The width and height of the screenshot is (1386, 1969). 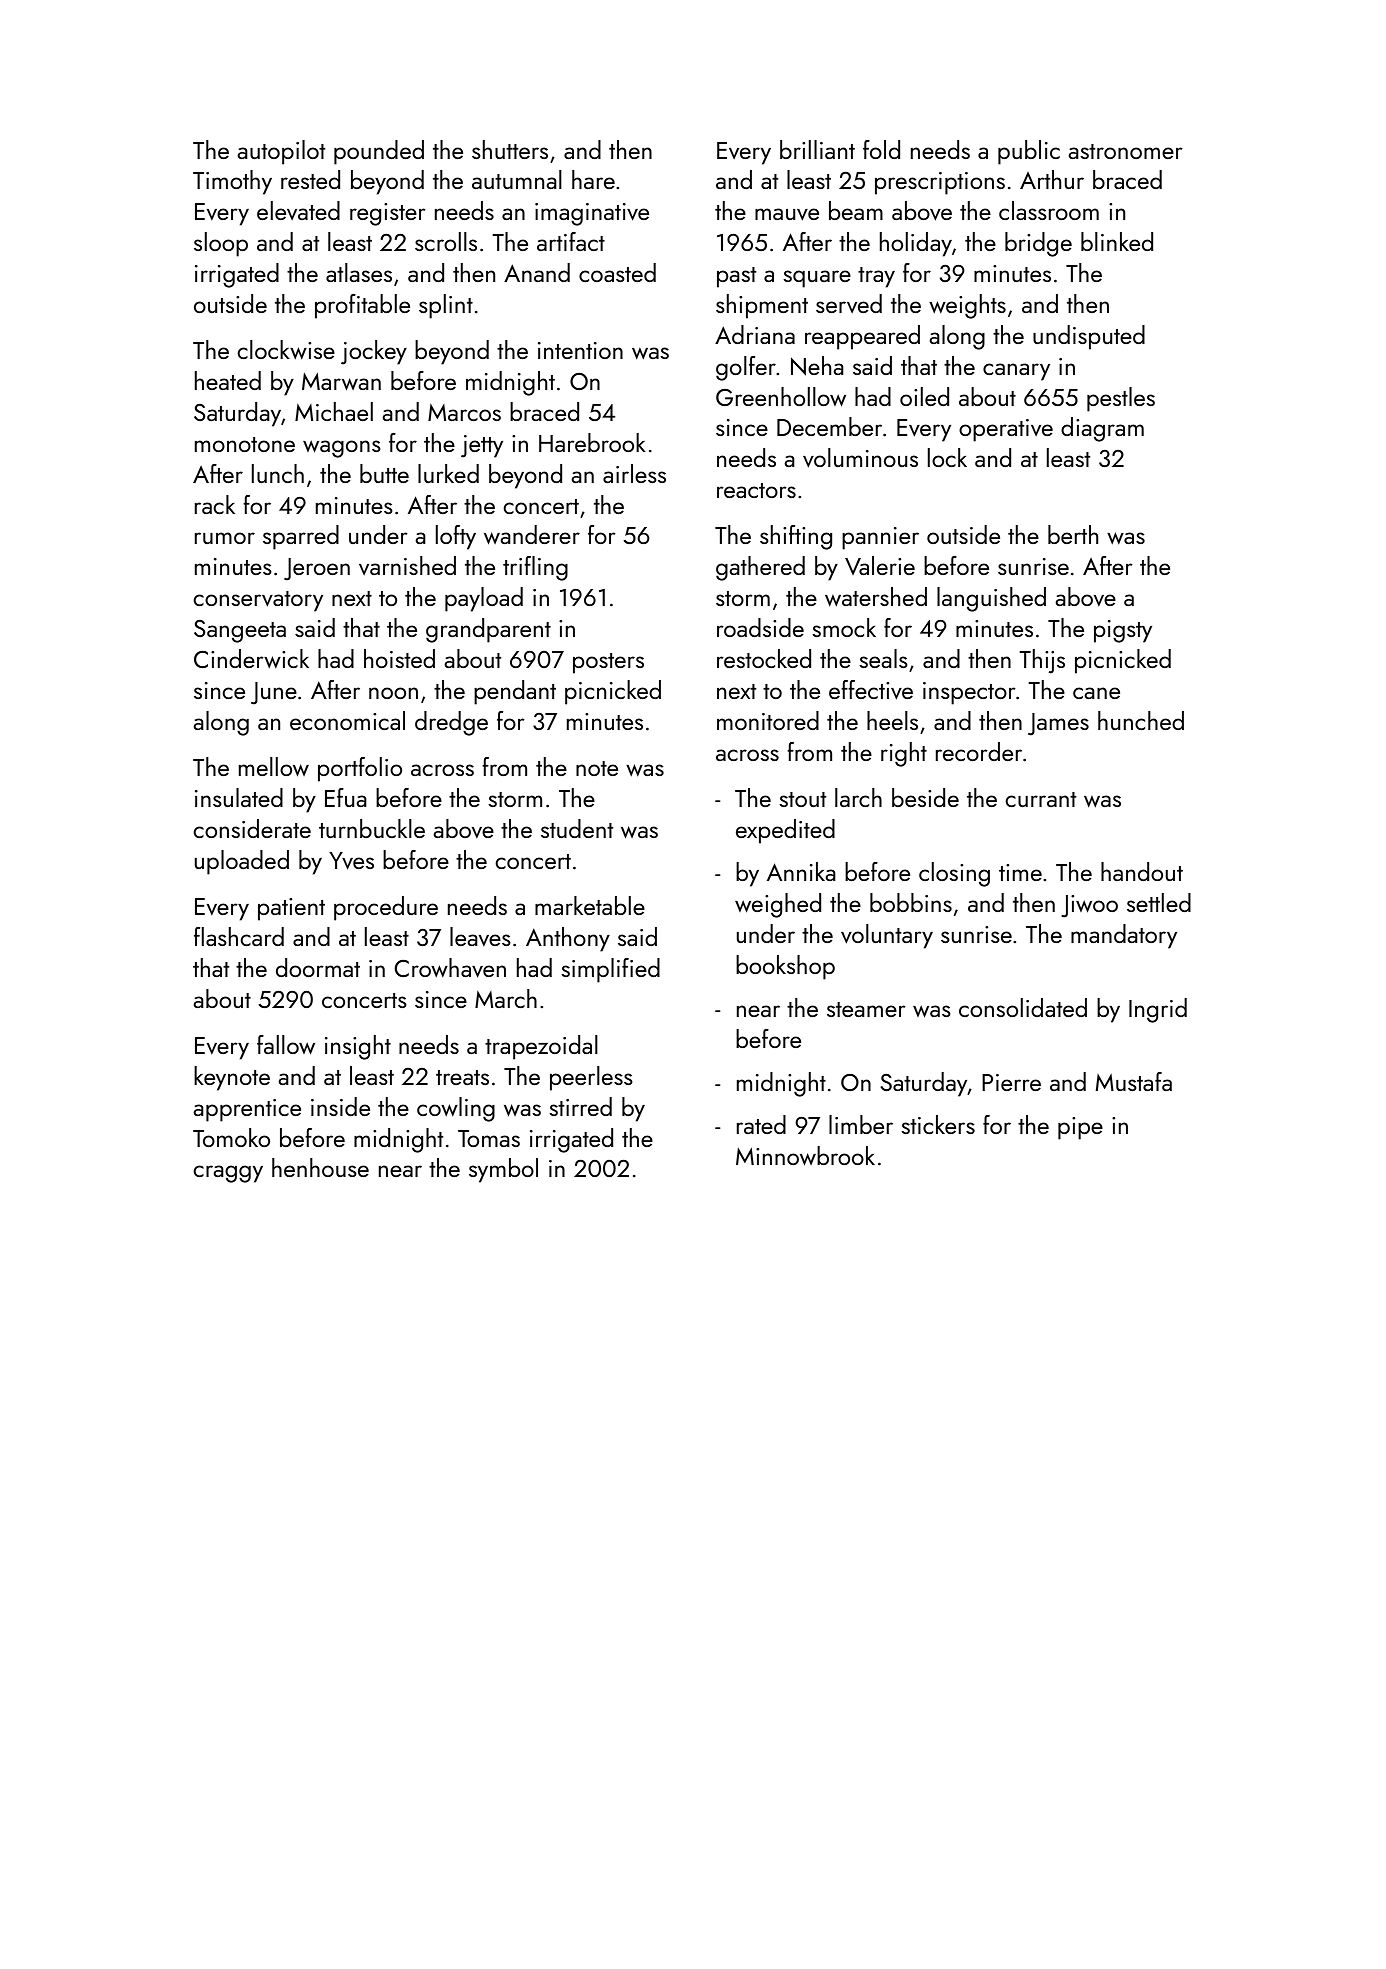 What do you see at coordinates (1126, 151) in the screenshot?
I see `astronomer` at bounding box center [1126, 151].
